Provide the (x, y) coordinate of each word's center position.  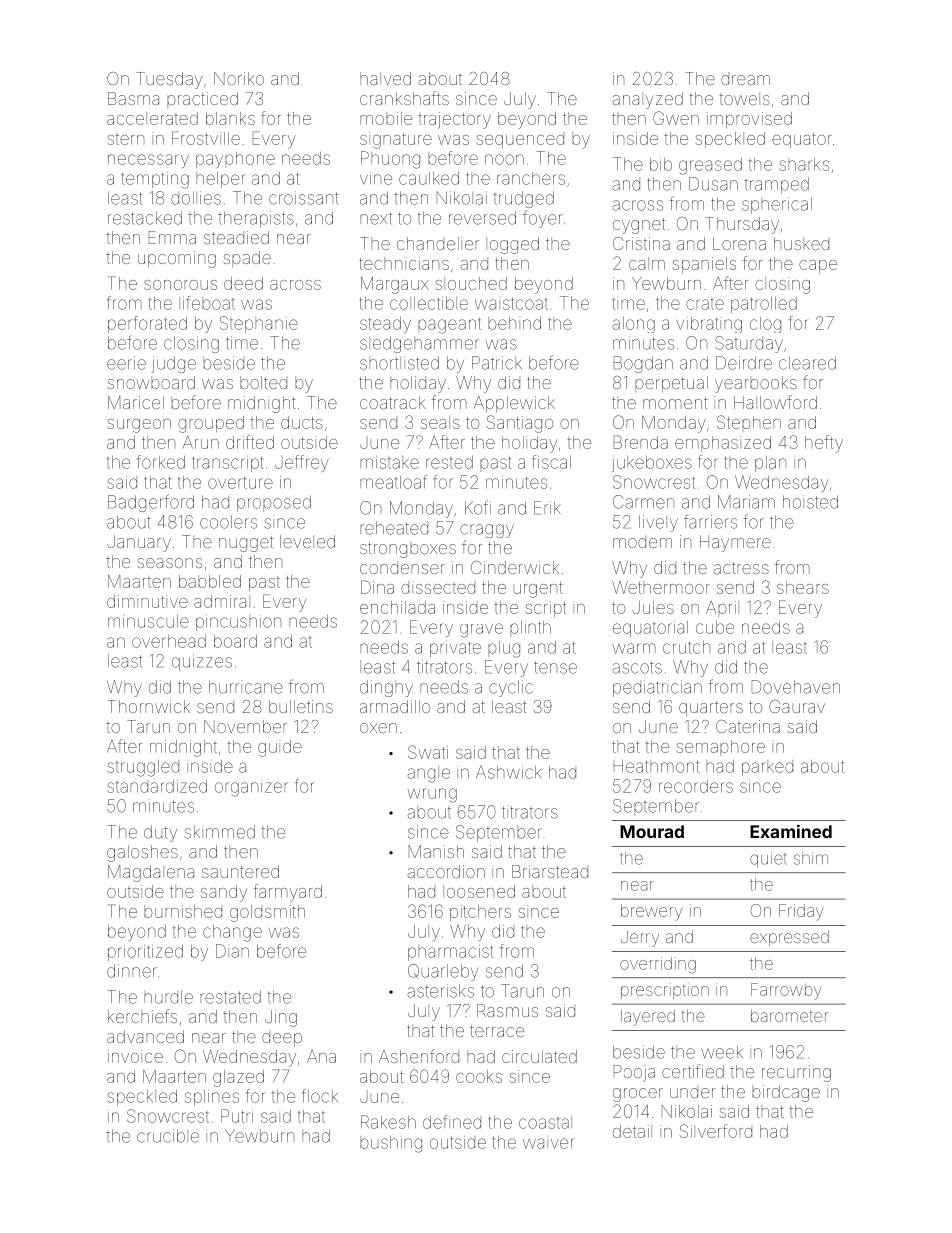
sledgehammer (419, 344)
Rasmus (507, 1010)
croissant (304, 198)
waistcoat (511, 304)
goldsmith (267, 913)
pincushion (238, 623)
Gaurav (797, 706)
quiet (768, 860)
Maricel (136, 402)
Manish (436, 851)
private (455, 649)
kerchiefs (142, 1016)
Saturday (749, 344)
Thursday (742, 225)
